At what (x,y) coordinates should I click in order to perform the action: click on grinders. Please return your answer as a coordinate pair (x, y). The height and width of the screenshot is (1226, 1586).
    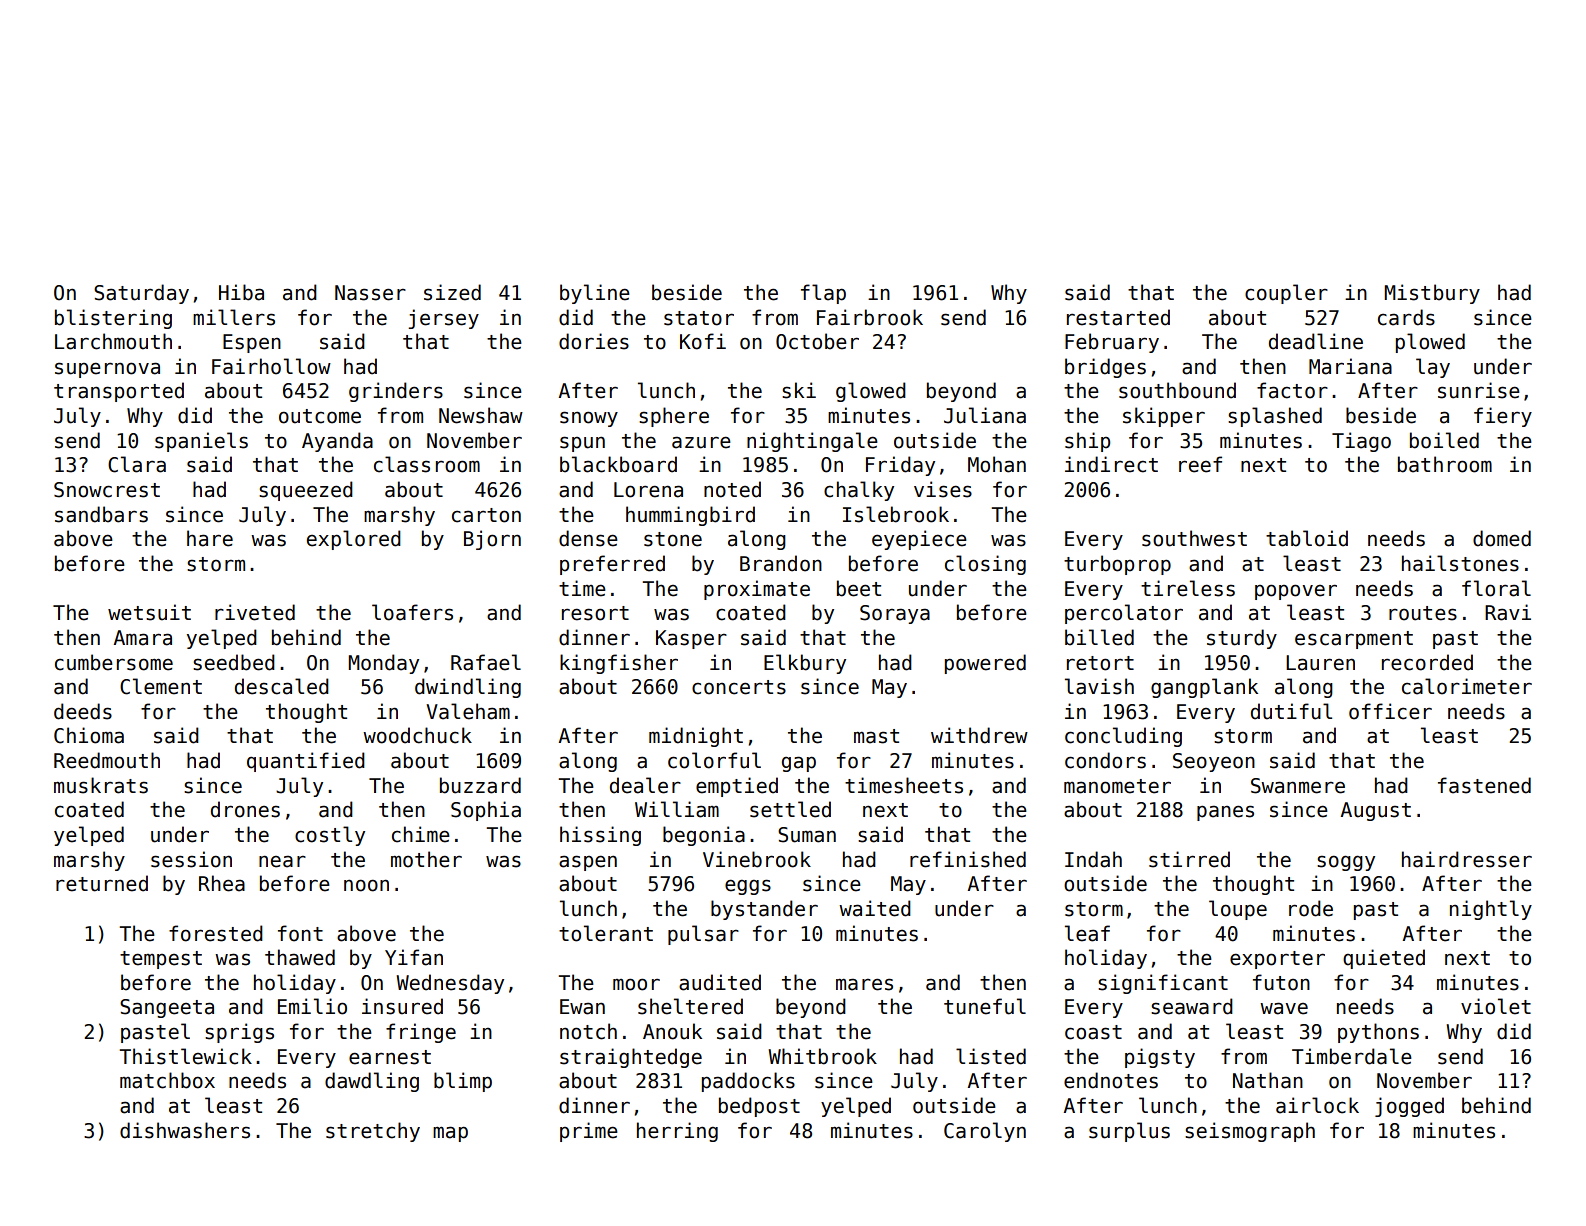
    Looking at the image, I should click on (396, 392).
